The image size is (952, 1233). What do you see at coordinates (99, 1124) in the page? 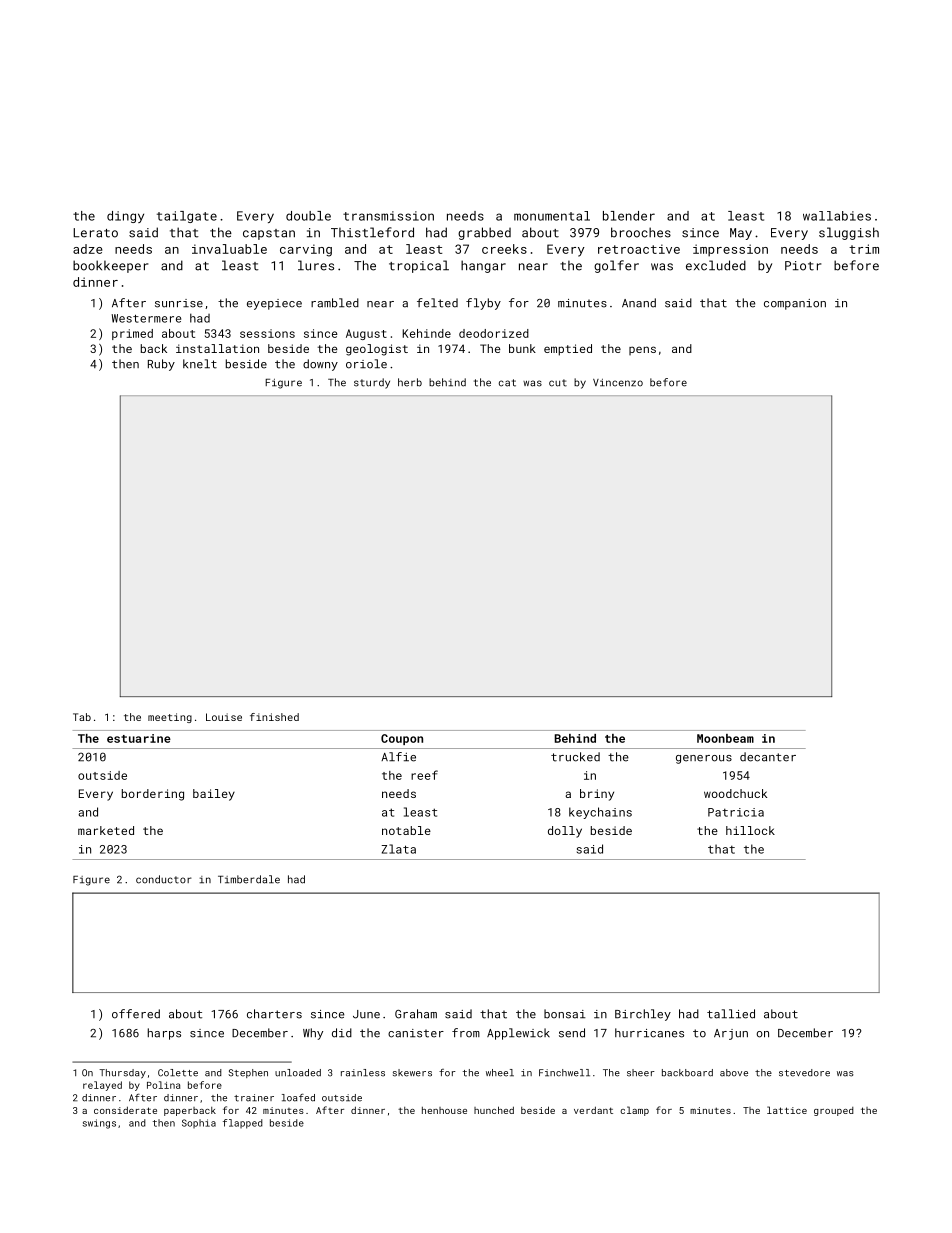
I see `swings` at bounding box center [99, 1124].
